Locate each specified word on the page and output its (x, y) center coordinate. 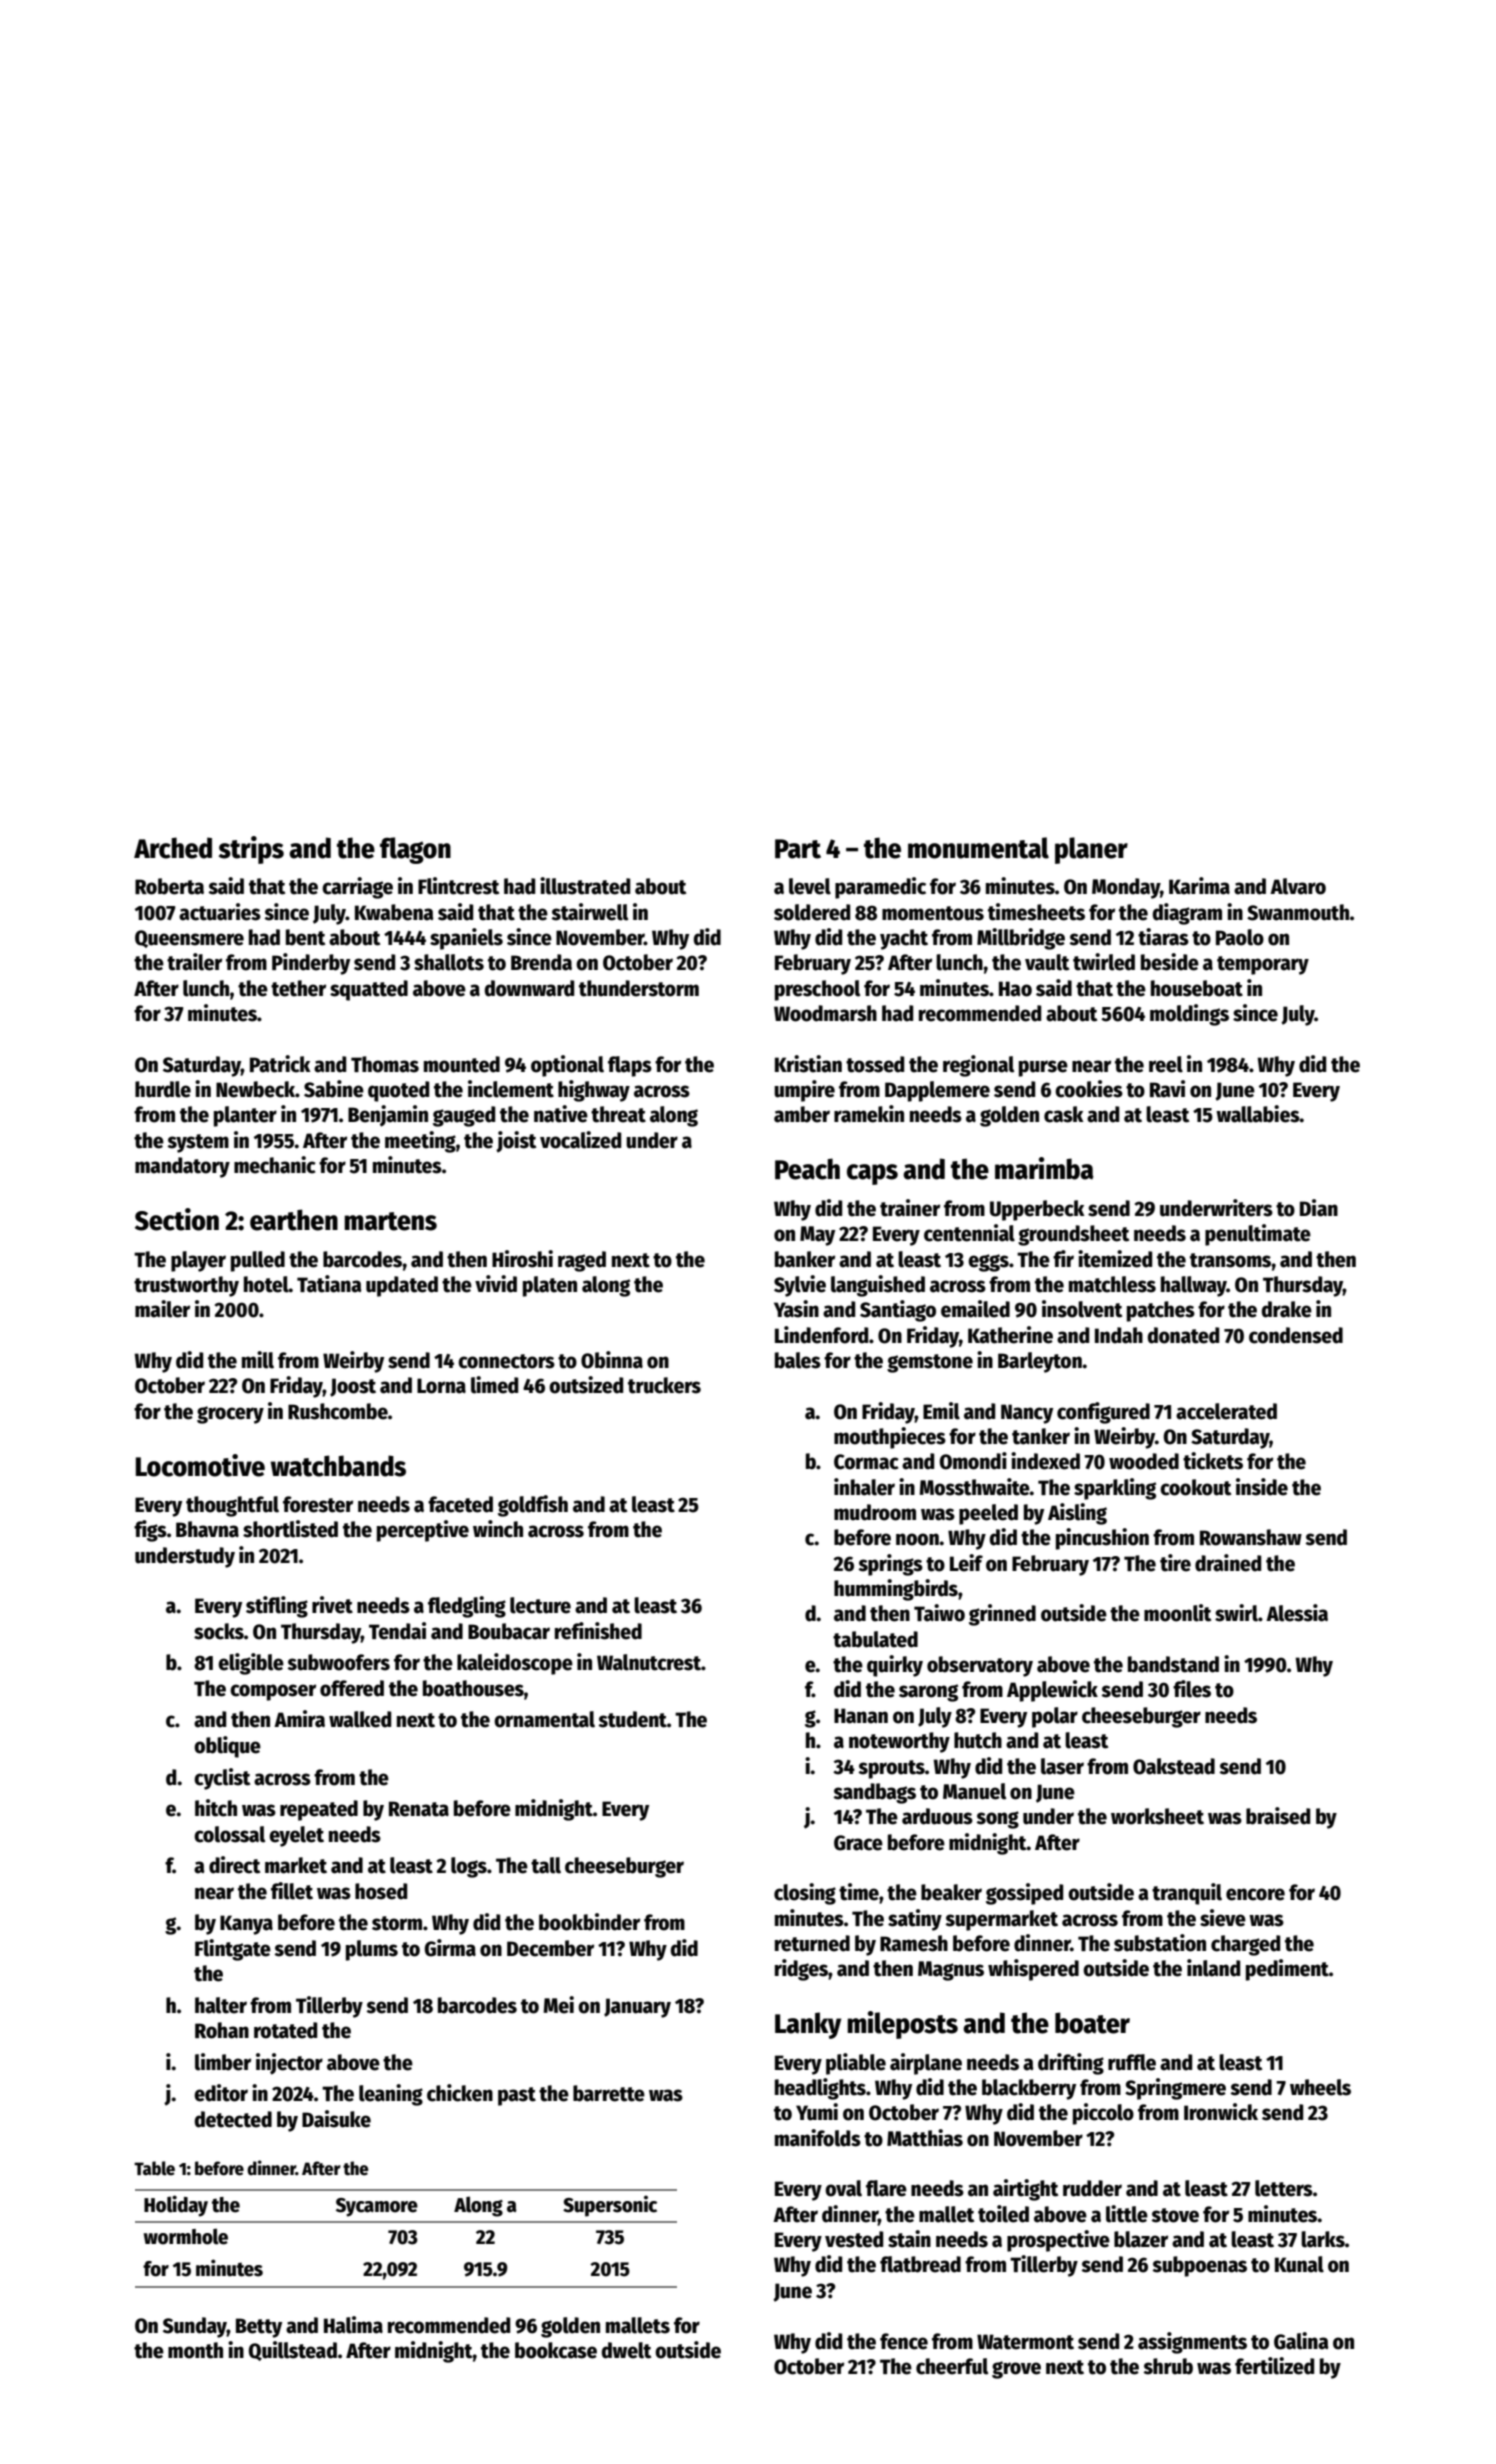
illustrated (585, 886)
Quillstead (292, 2351)
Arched (173, 848)
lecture (540, 1605)
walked (360, 1719)
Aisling (1077, 1514)
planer (1091, 850)
